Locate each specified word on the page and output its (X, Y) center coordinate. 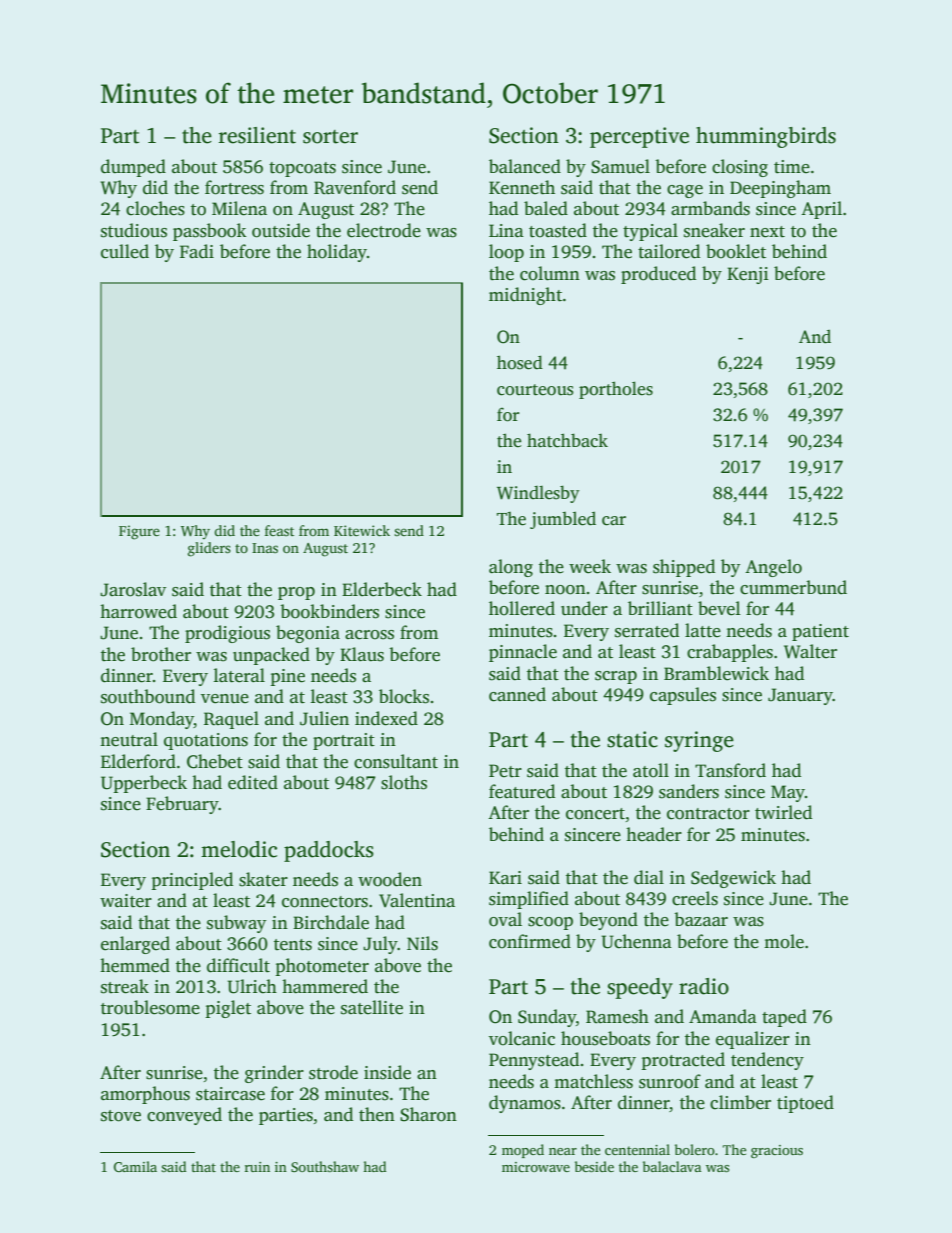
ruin (257, 1167)
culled (125, 251)
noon (565, 590)
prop (296, 593)
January (800, 696)
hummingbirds (766, 137)
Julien (324, 718)
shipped (684, 568)
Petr (505, 771)
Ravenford (355, 187)
